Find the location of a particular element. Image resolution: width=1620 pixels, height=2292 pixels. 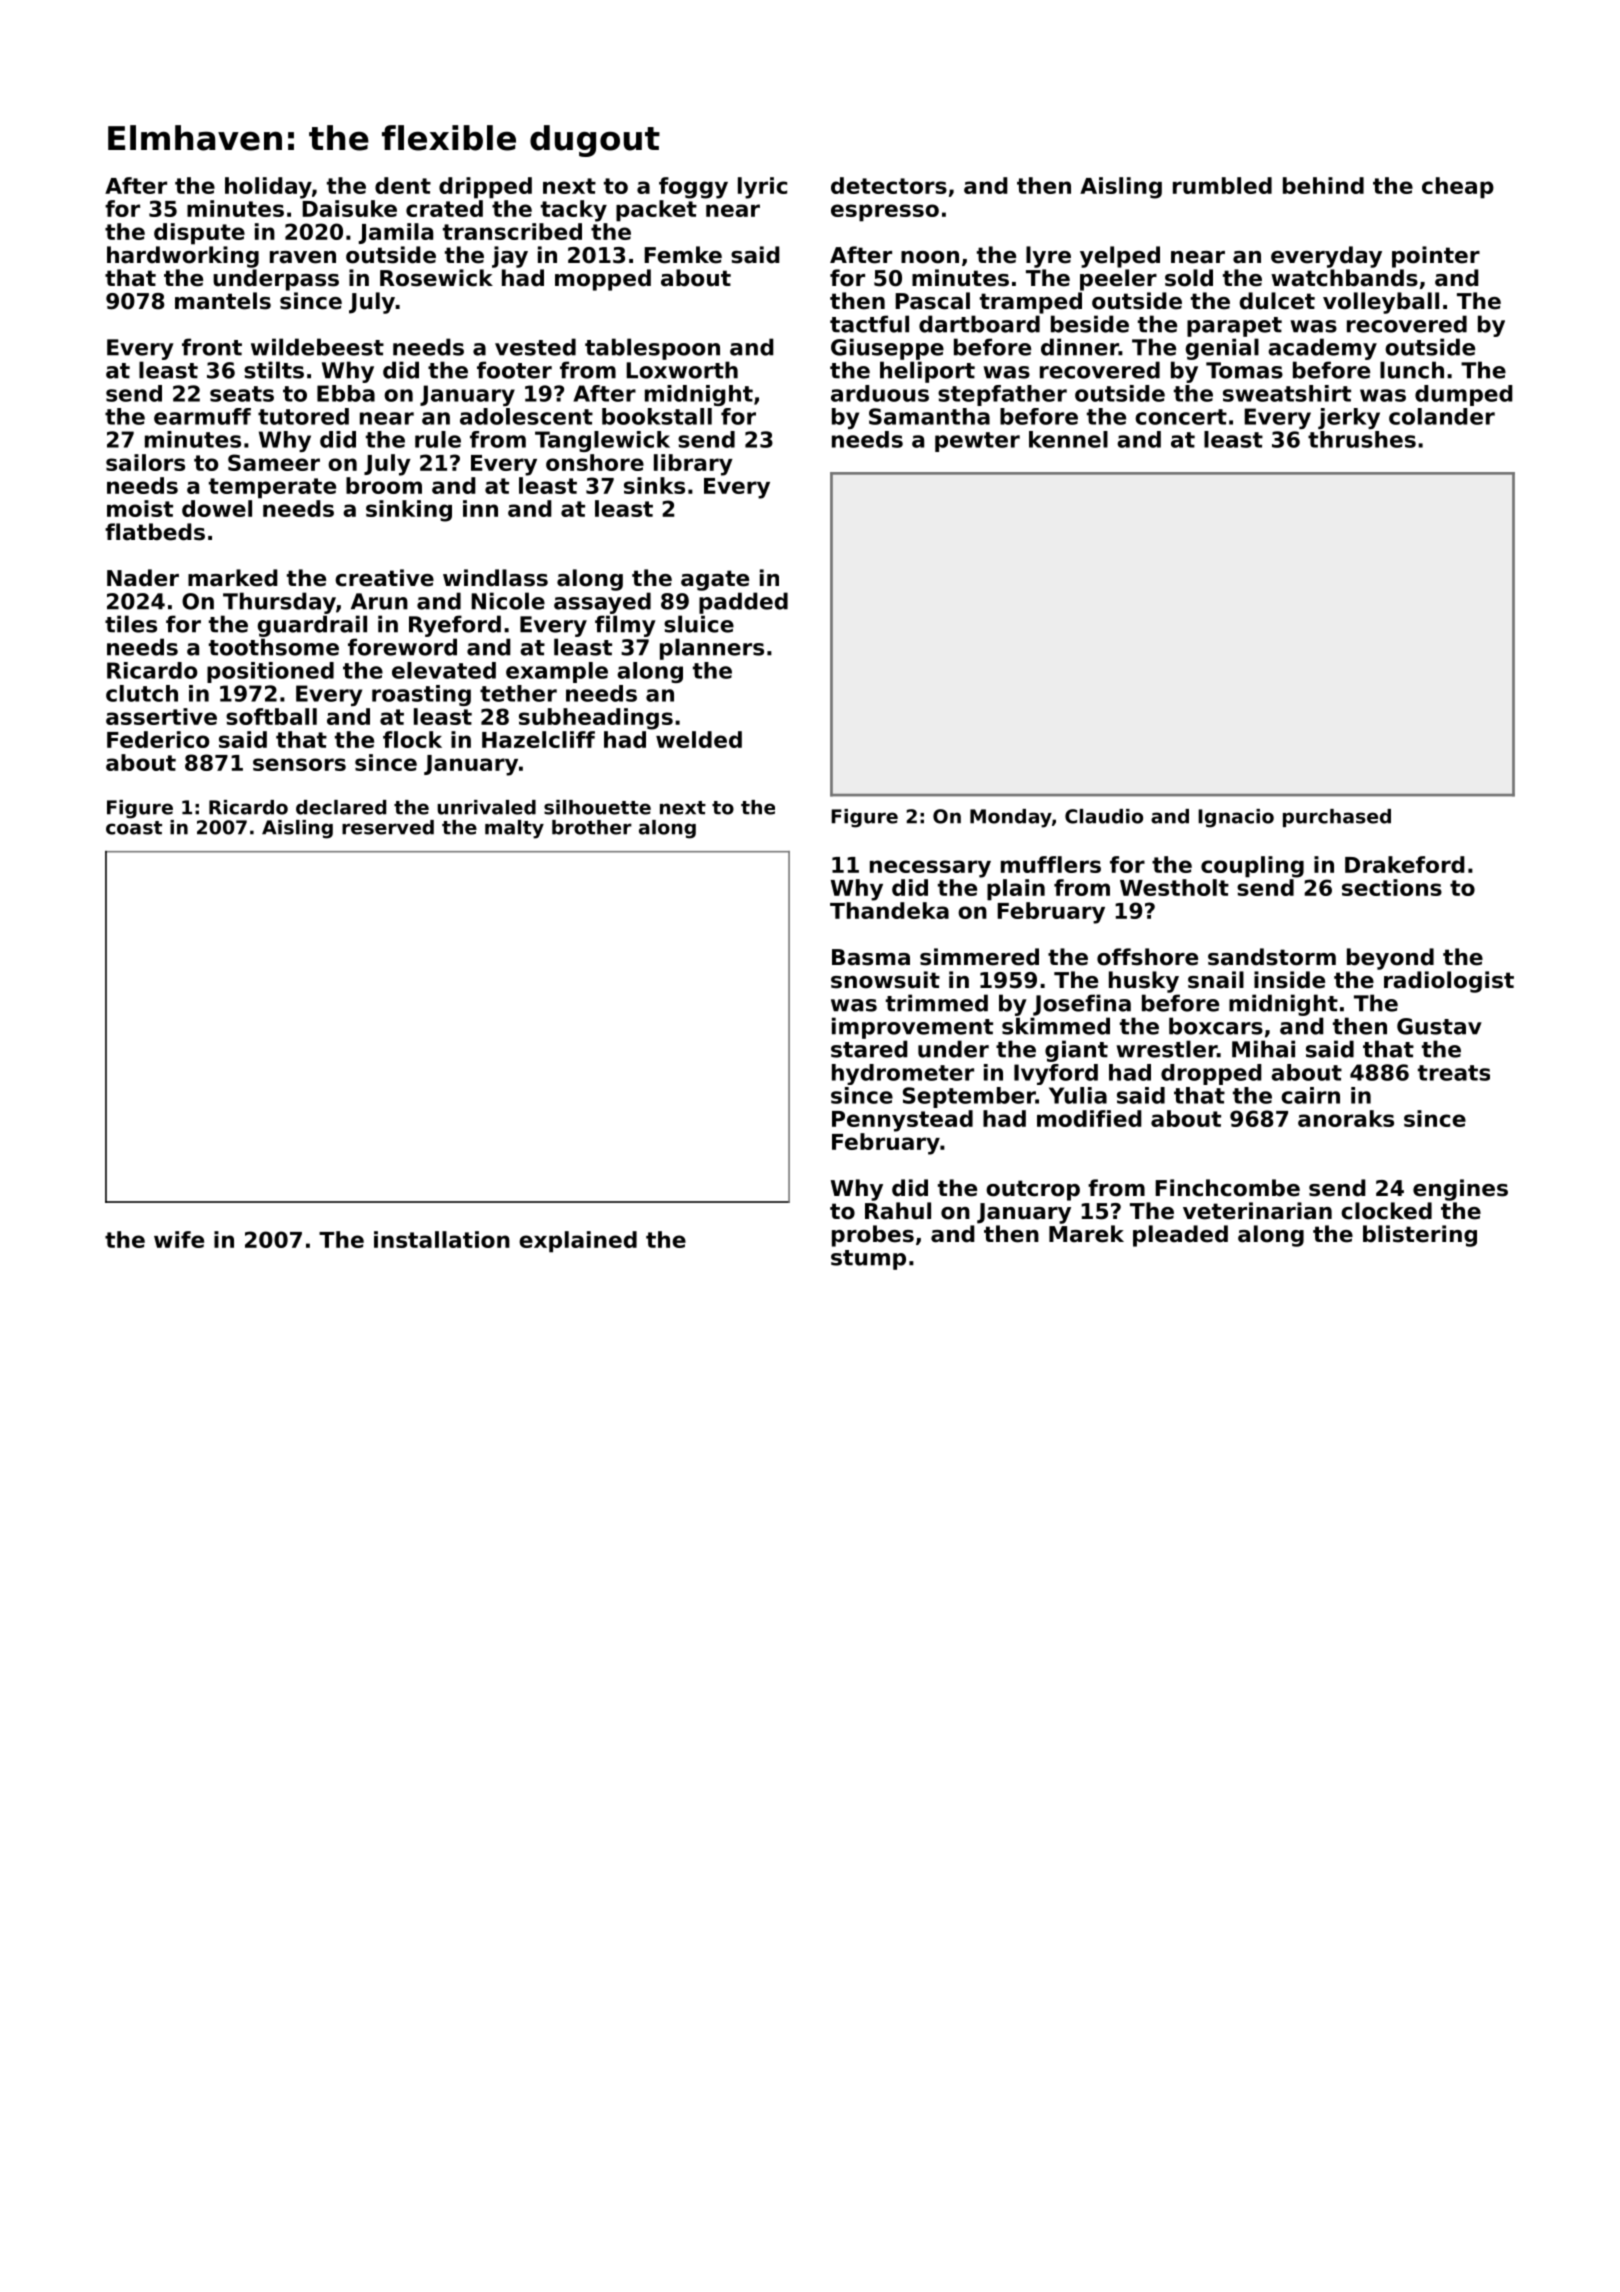

clutch is located at coordinates (142, 693).
